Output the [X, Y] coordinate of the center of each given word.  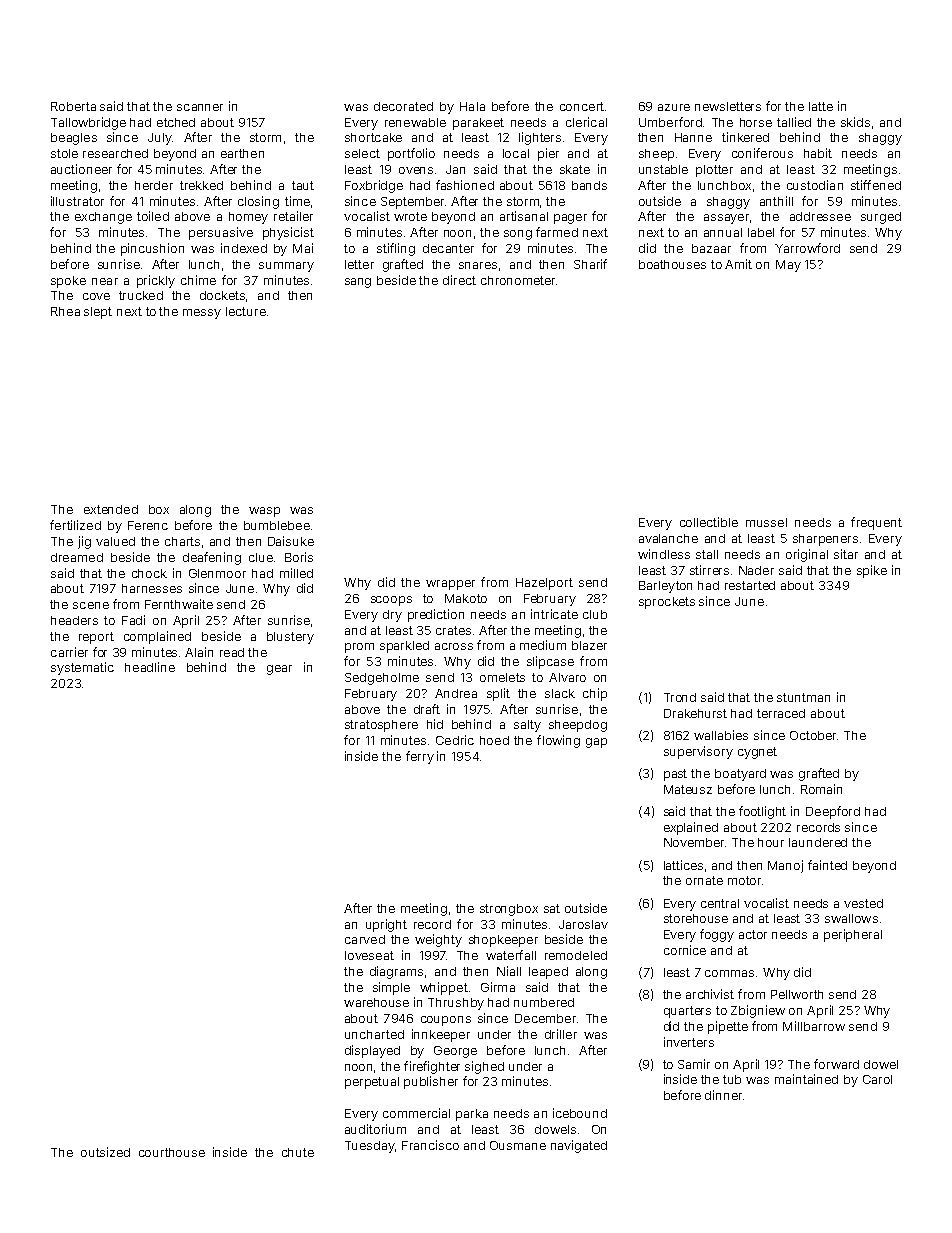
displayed [372, 1051]
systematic [82, 668]
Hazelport [544, 584]
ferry [420, 757]
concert [582, 106]
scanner [200, 107]
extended [111, 509]
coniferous [762, 153]
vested [863, 903]
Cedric [455, 740]
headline [150, 667]
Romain [821, 789]
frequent [876, 523]
